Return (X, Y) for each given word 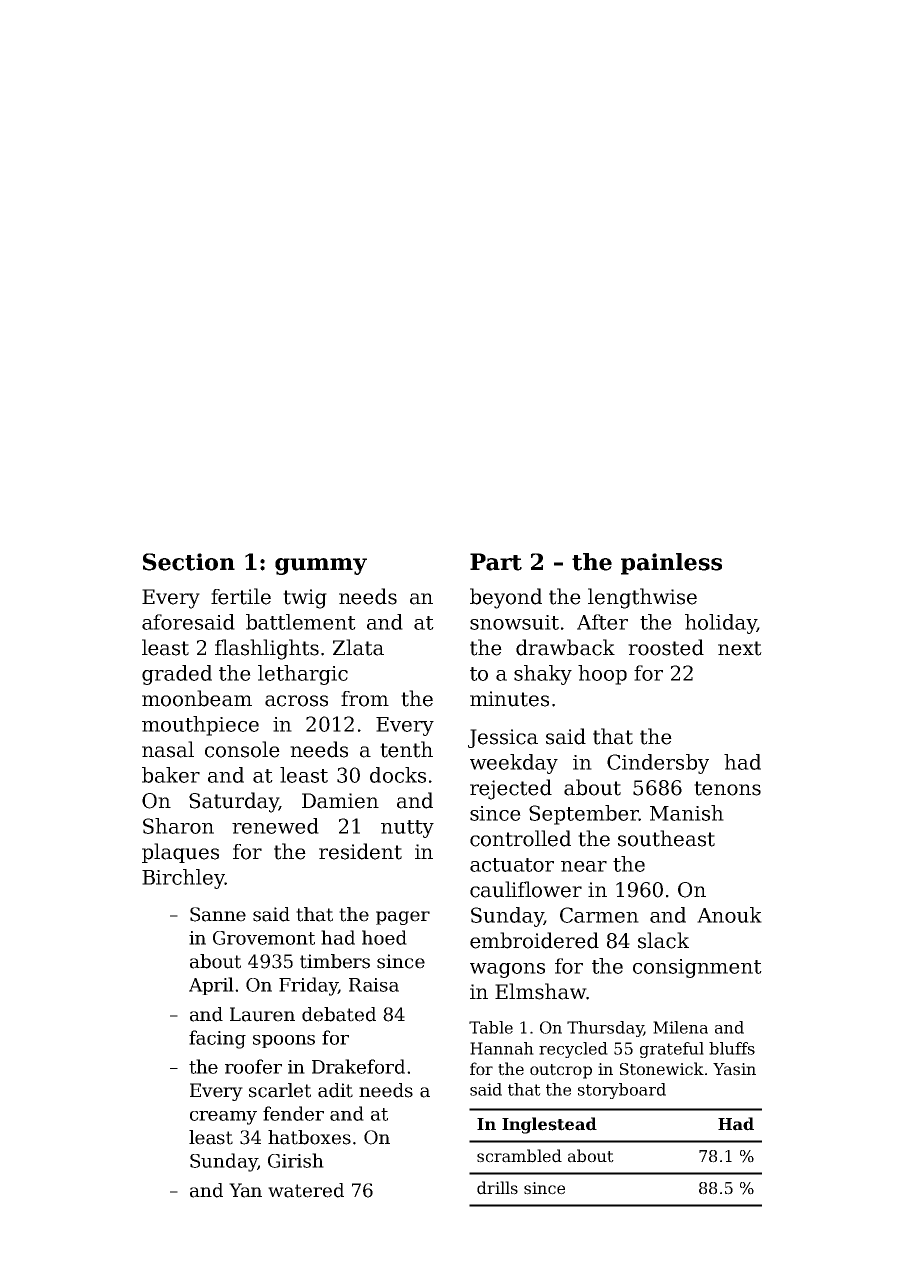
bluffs (732, 1048)
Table (491, 1027)
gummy (321, 566)
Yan (245, 1190)
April (211, 986)
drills (497, 1188)
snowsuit (514, 622)
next (740, 648)
